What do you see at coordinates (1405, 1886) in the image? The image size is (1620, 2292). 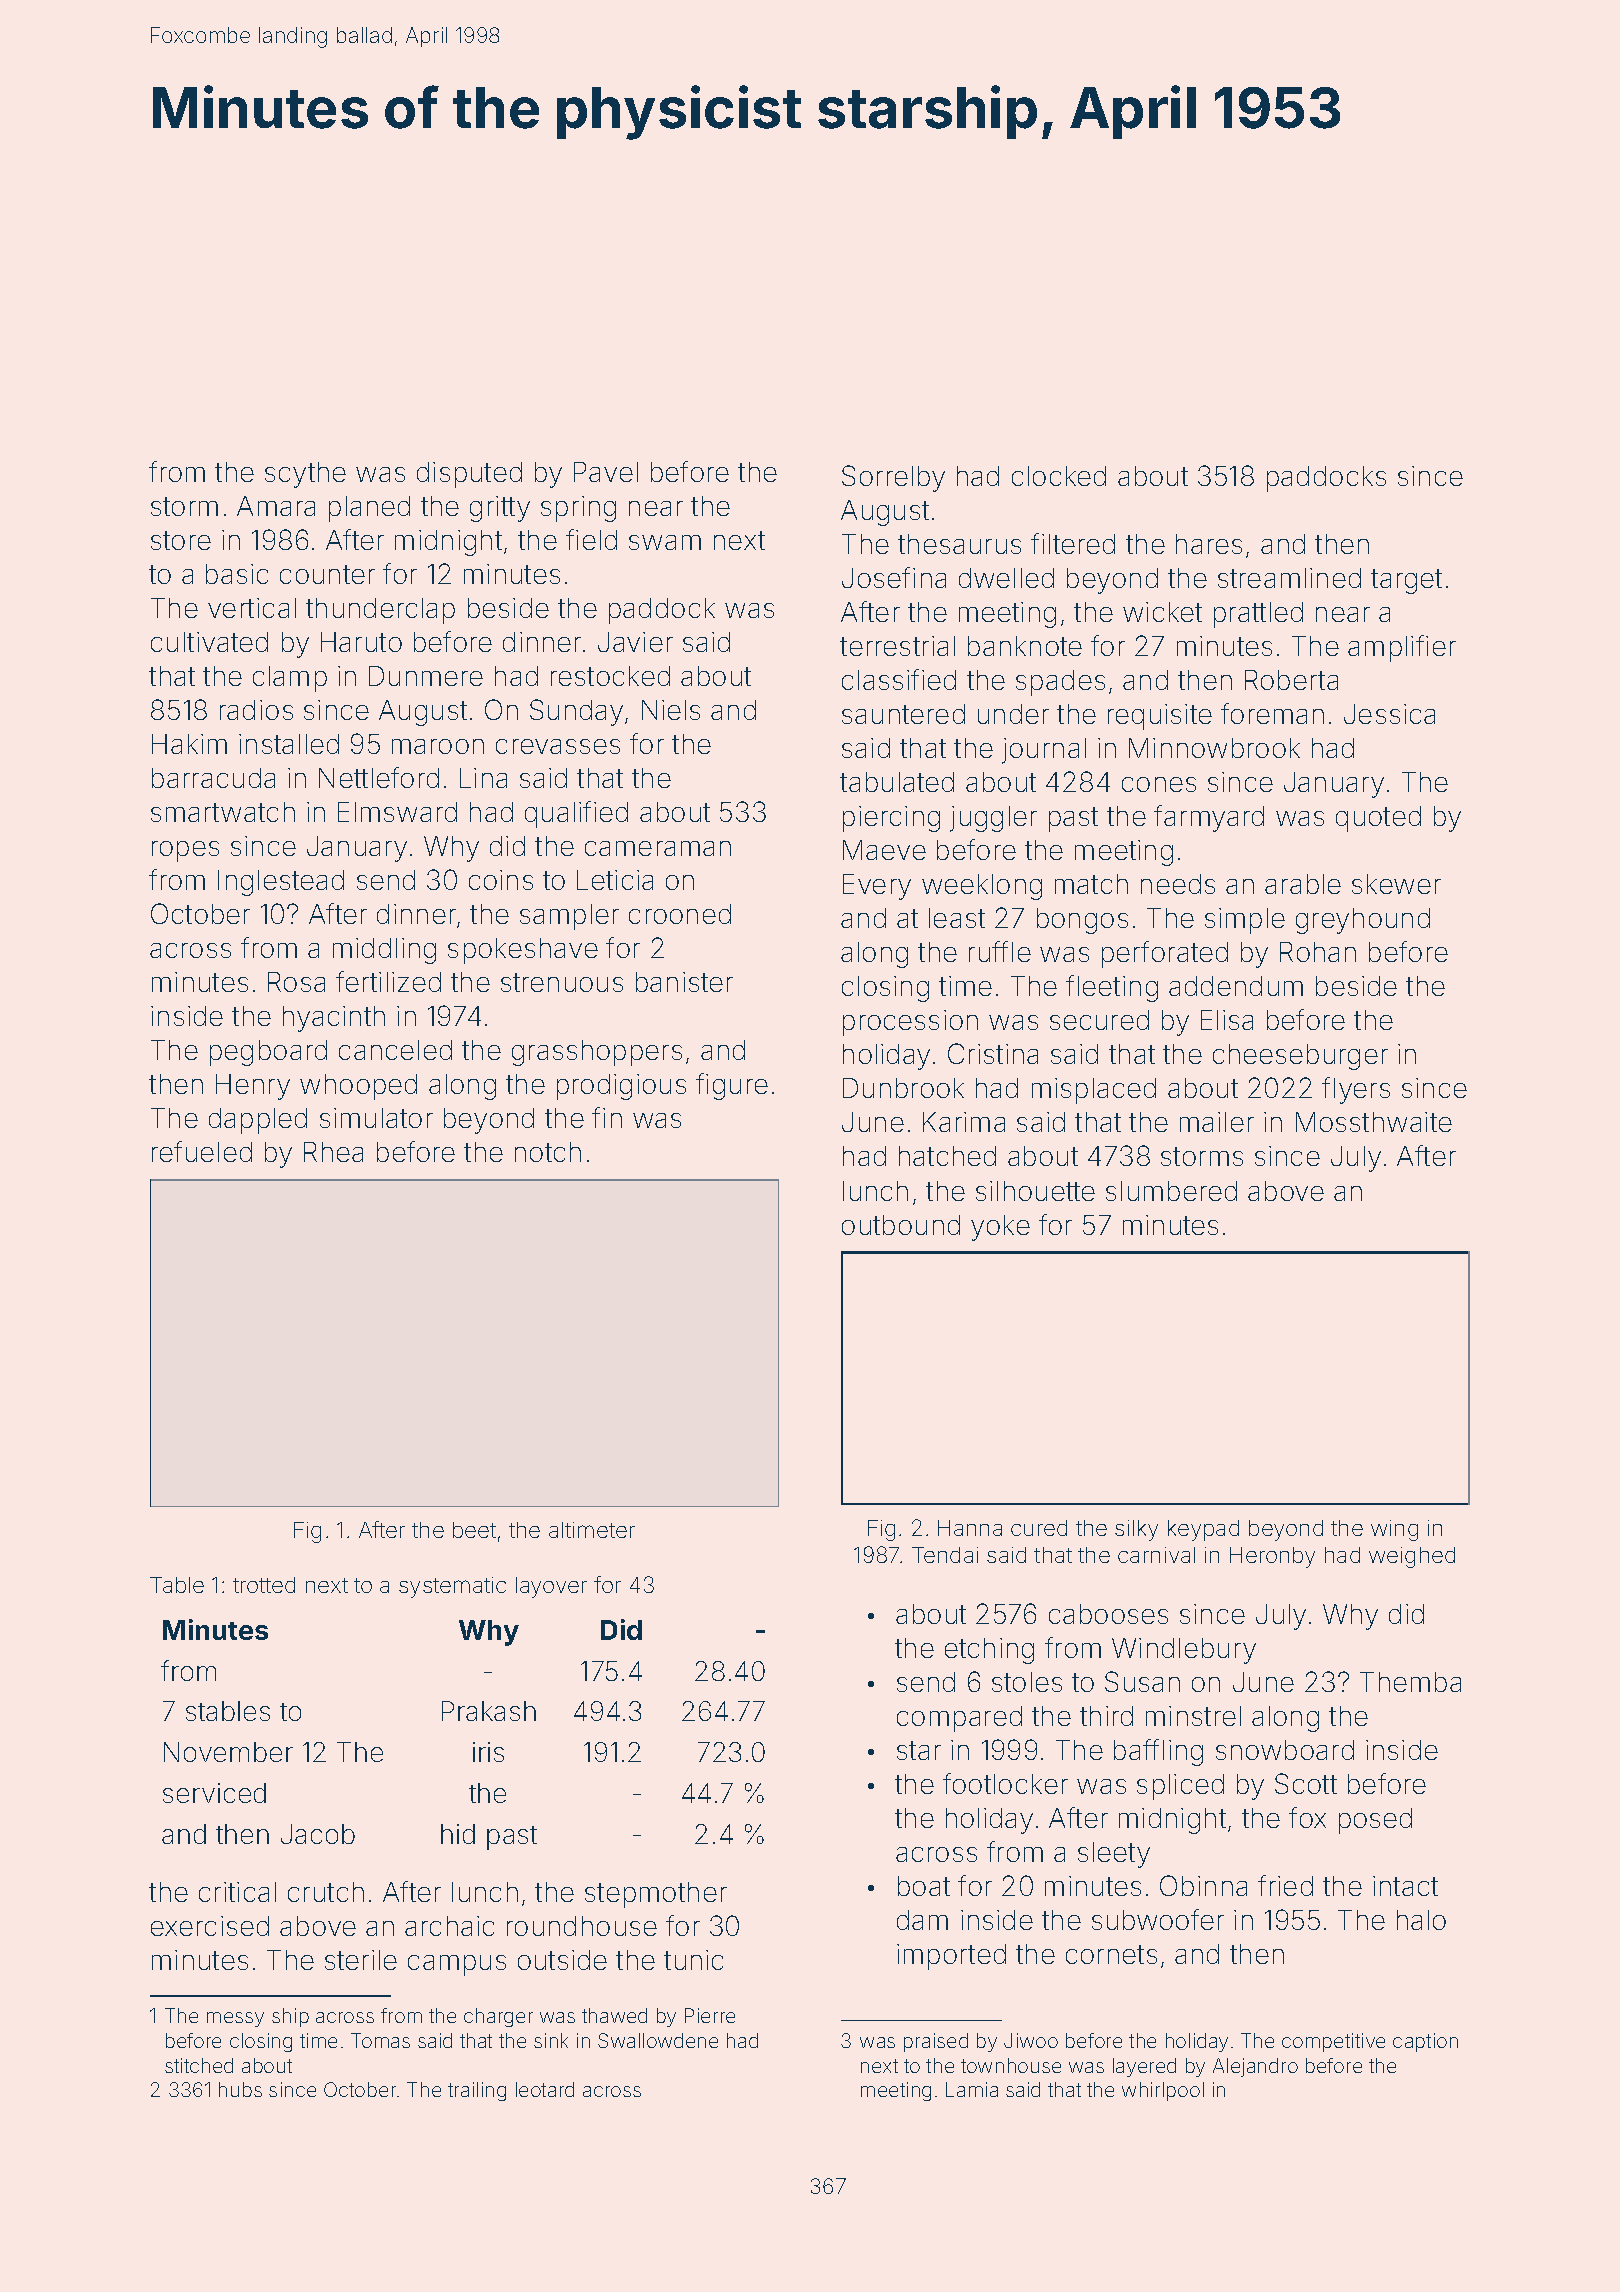 I see `intact` at bounding box center [1405, 1886].
